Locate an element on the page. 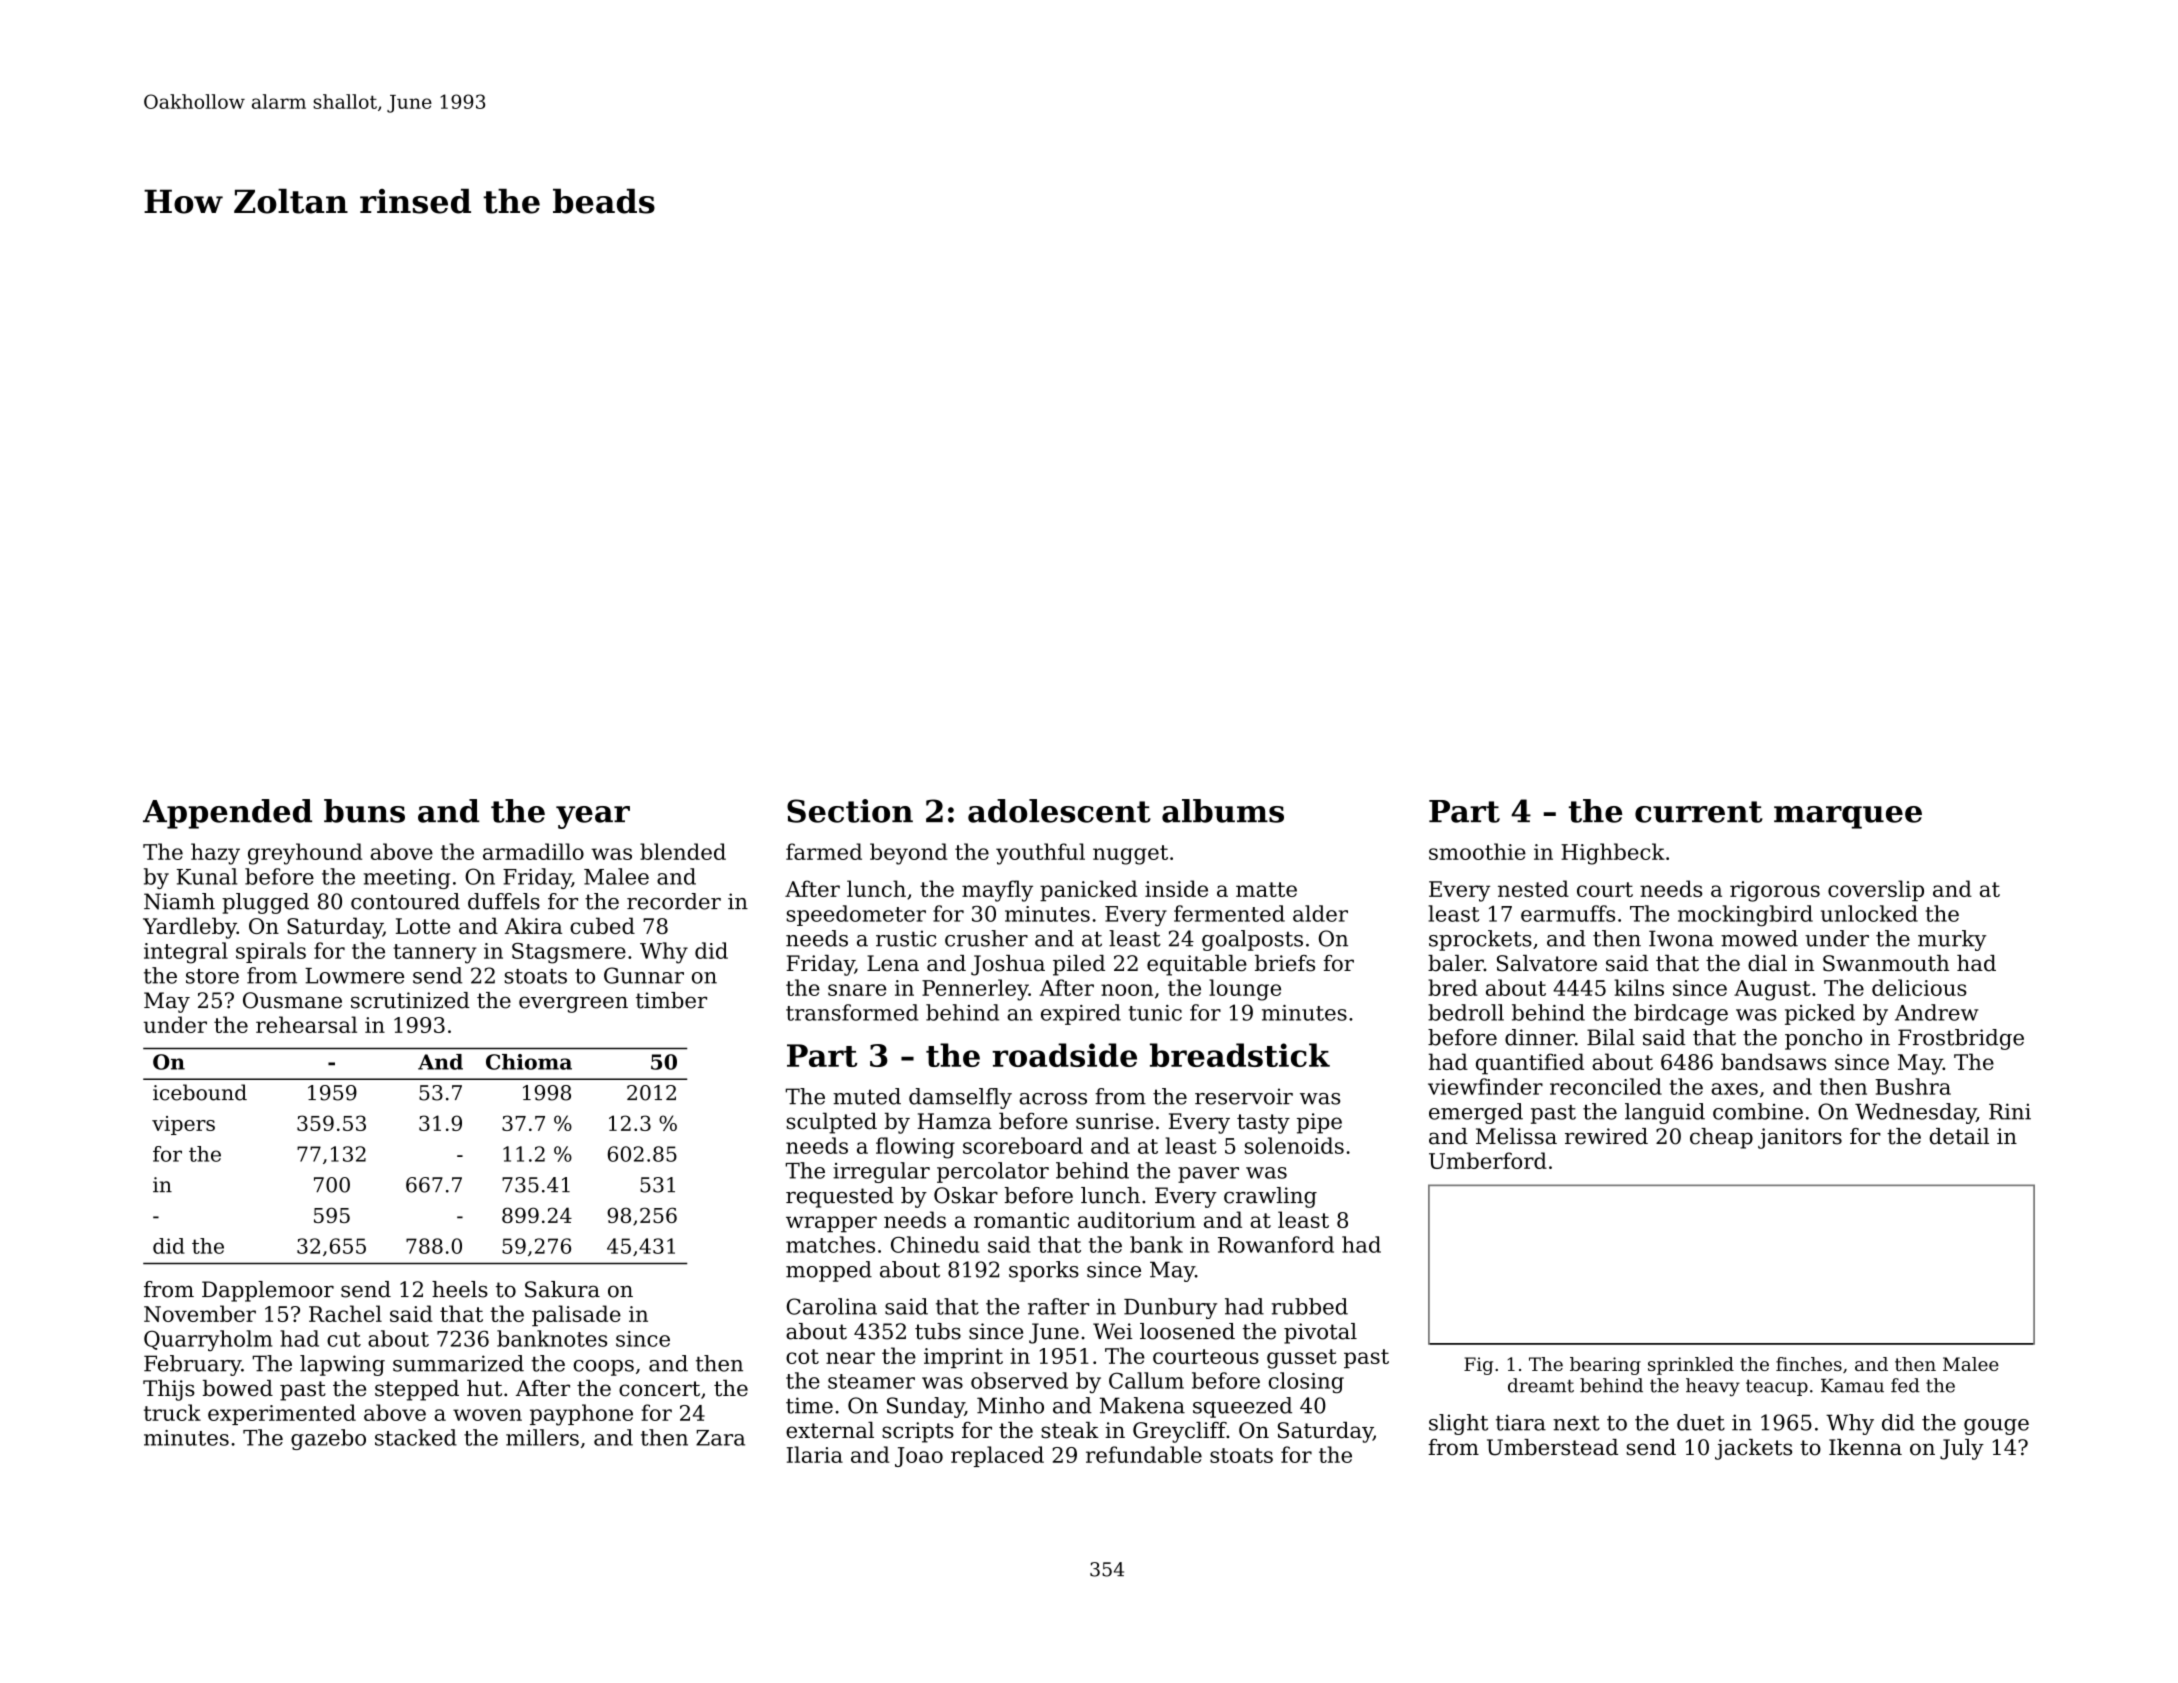 This image has width=2178, height=1683. Dapplemoor is located at coordinates (268, 1291).
